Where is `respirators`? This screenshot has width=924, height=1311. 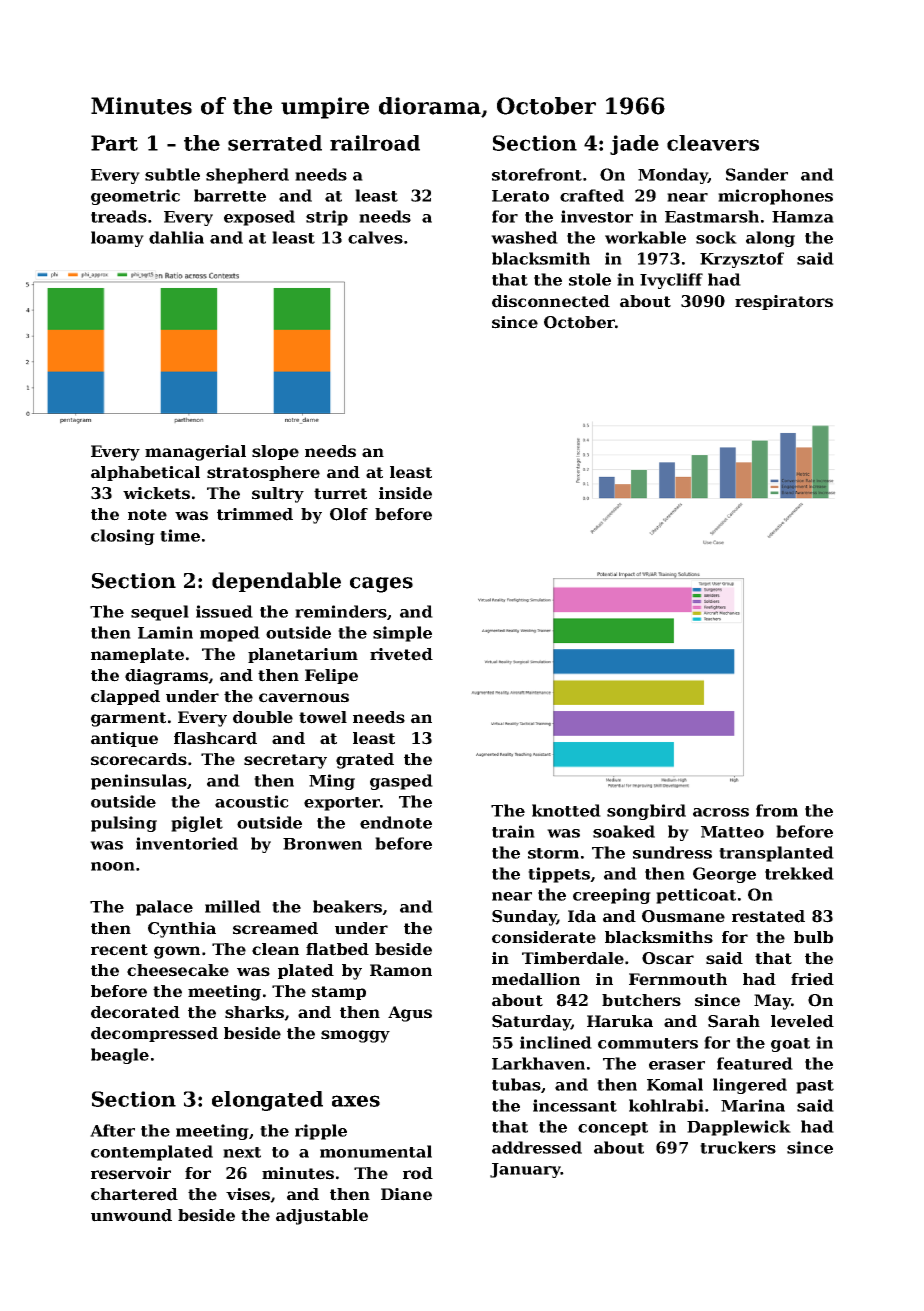
respirators is located at coordinates (784, 302).
